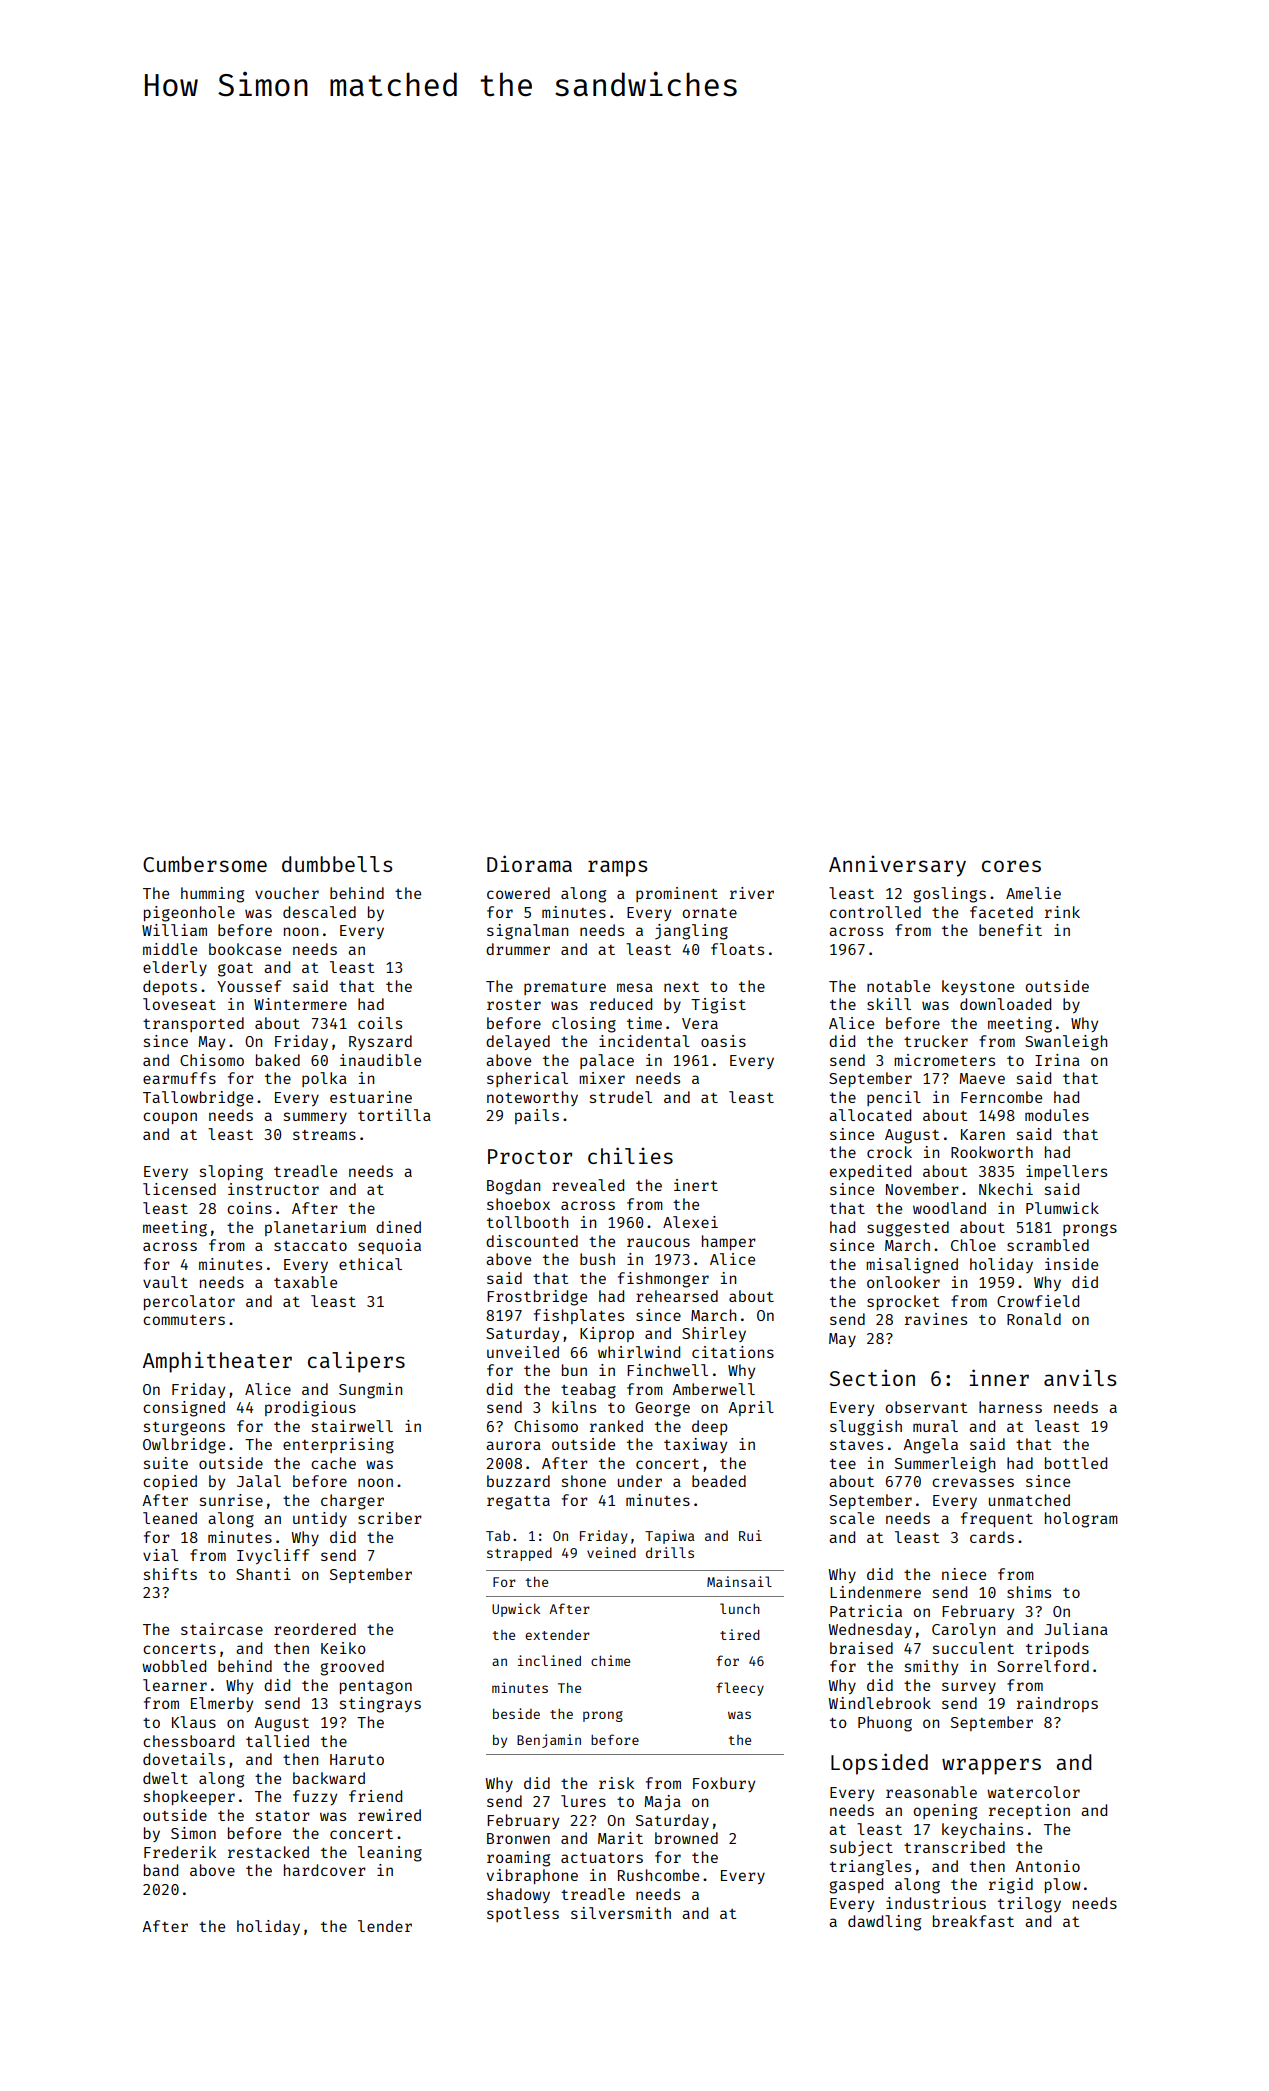 The width and height of the screenshot is (1269, 2091). What do you see at coordinates (161, 1870) in the screenshot?
I see `band` at bounding box center [161, 1870].
